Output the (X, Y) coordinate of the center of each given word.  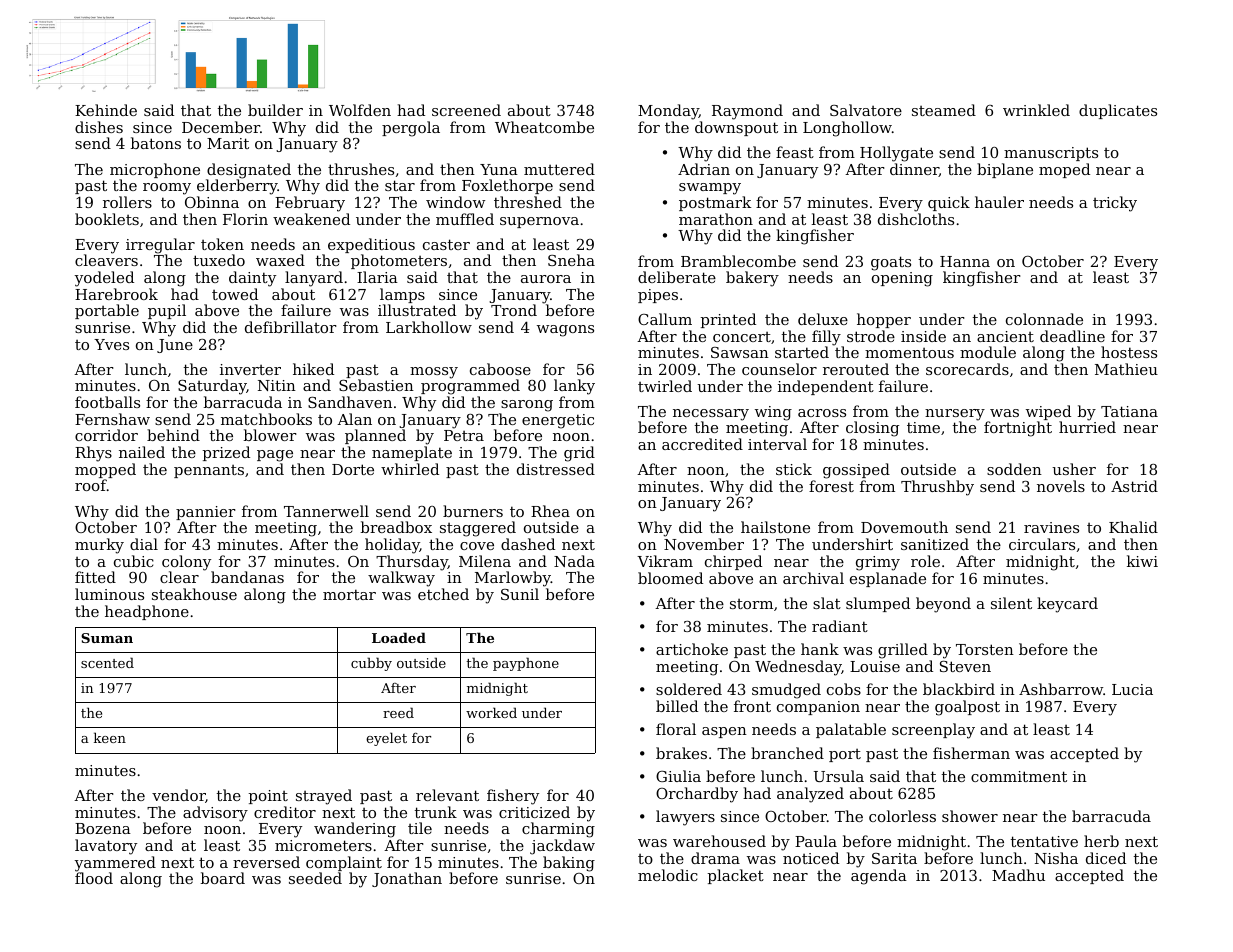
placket (736, 876)
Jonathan (407, 879)
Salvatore (866, 110)
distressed (556, 469)
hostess (1129, 352)
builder (275, 110)
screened (466, 110)
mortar (349, 594)
